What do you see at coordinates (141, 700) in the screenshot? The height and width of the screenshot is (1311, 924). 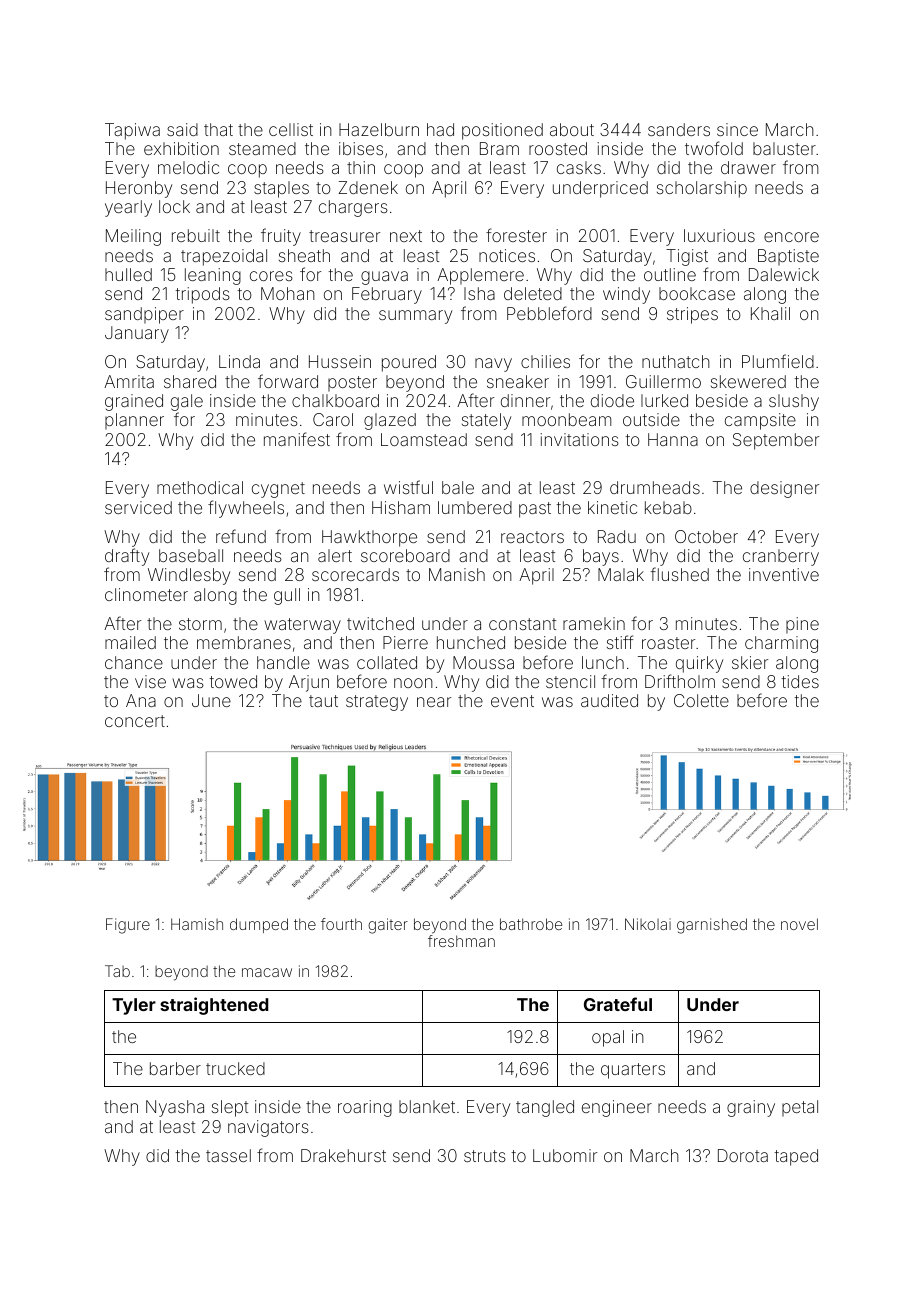 I see `Ana` at bounding box center [141, 700].
